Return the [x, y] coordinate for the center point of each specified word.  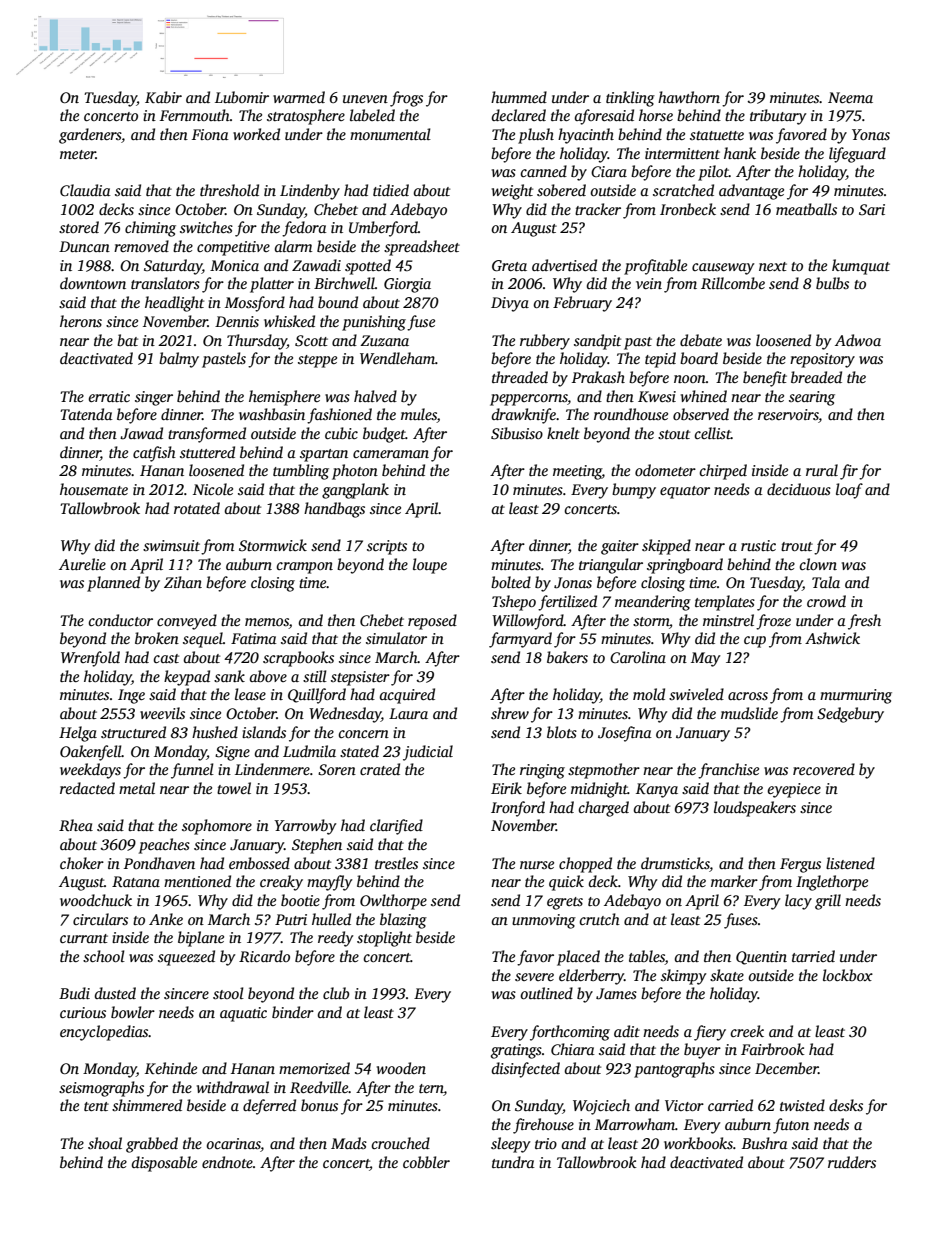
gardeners [90, 136]
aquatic [243, 1014]
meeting [577, 472]
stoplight [384, 939]
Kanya [657, 790]
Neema [850, 97]
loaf [849, 491]
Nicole [213, 489]
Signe [232, 753]
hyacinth [586, 136]
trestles [396, 863]
